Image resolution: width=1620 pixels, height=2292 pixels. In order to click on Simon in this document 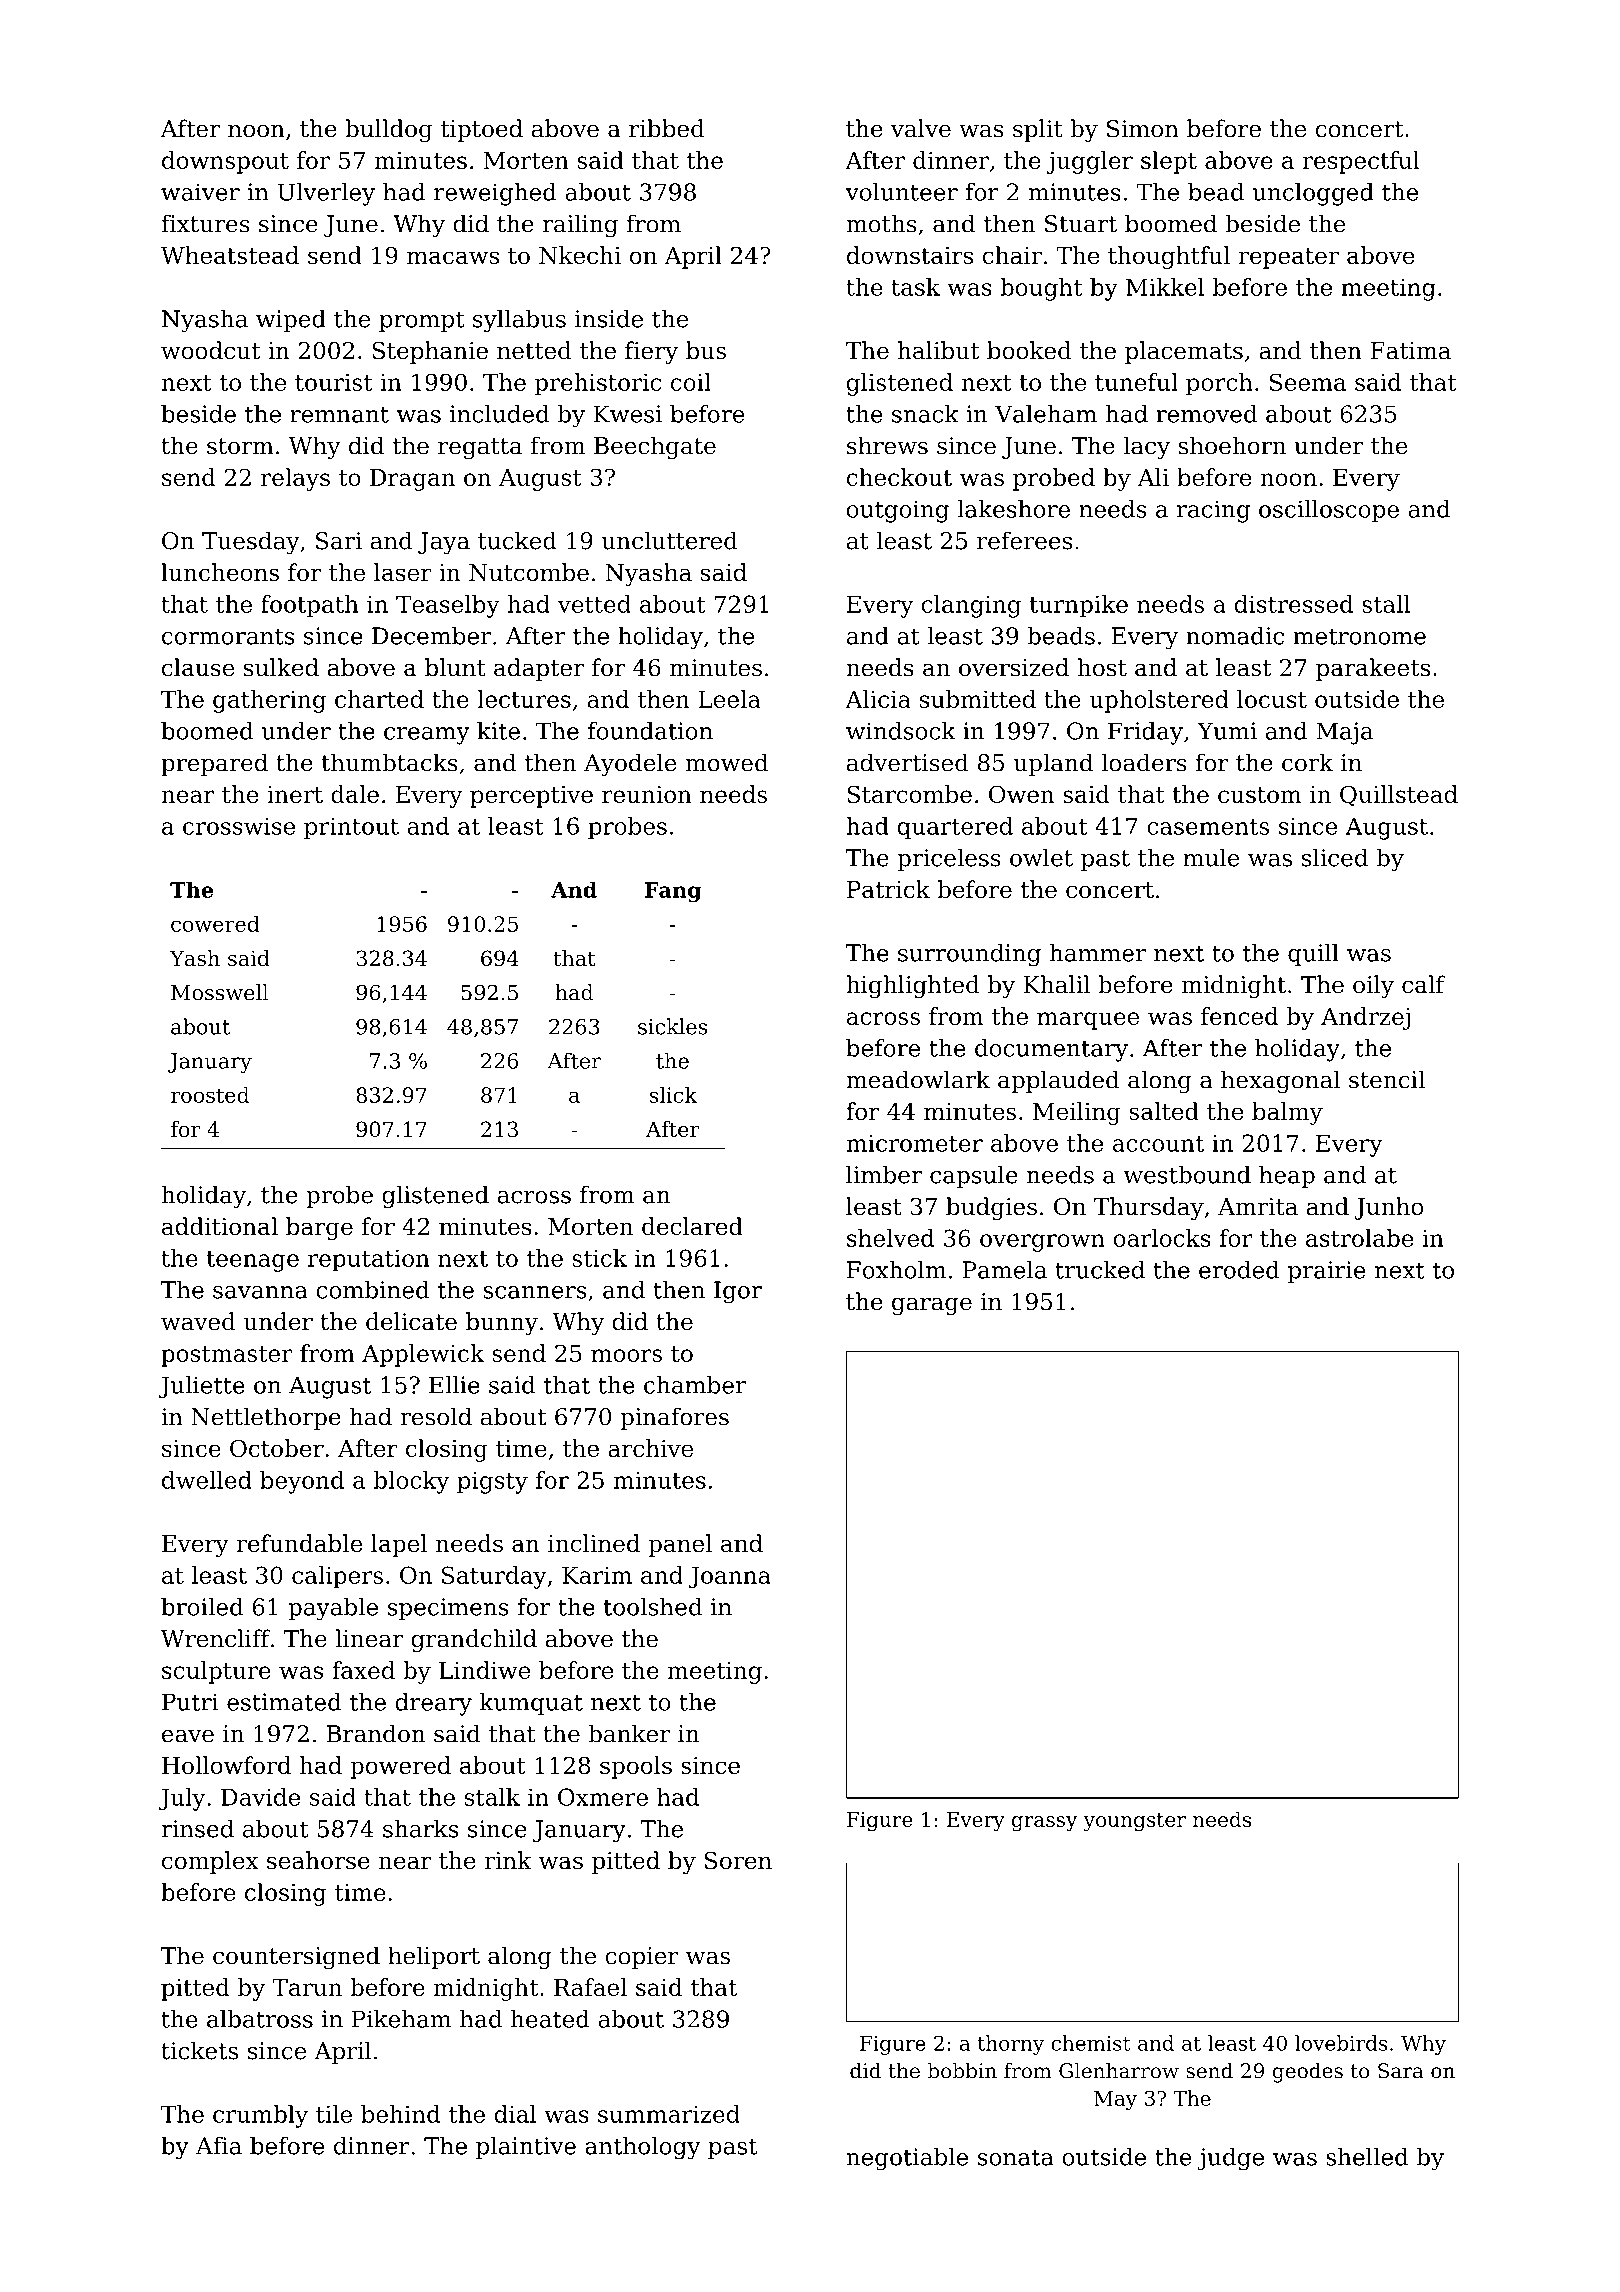, I will do `click(1143, 129)`.
